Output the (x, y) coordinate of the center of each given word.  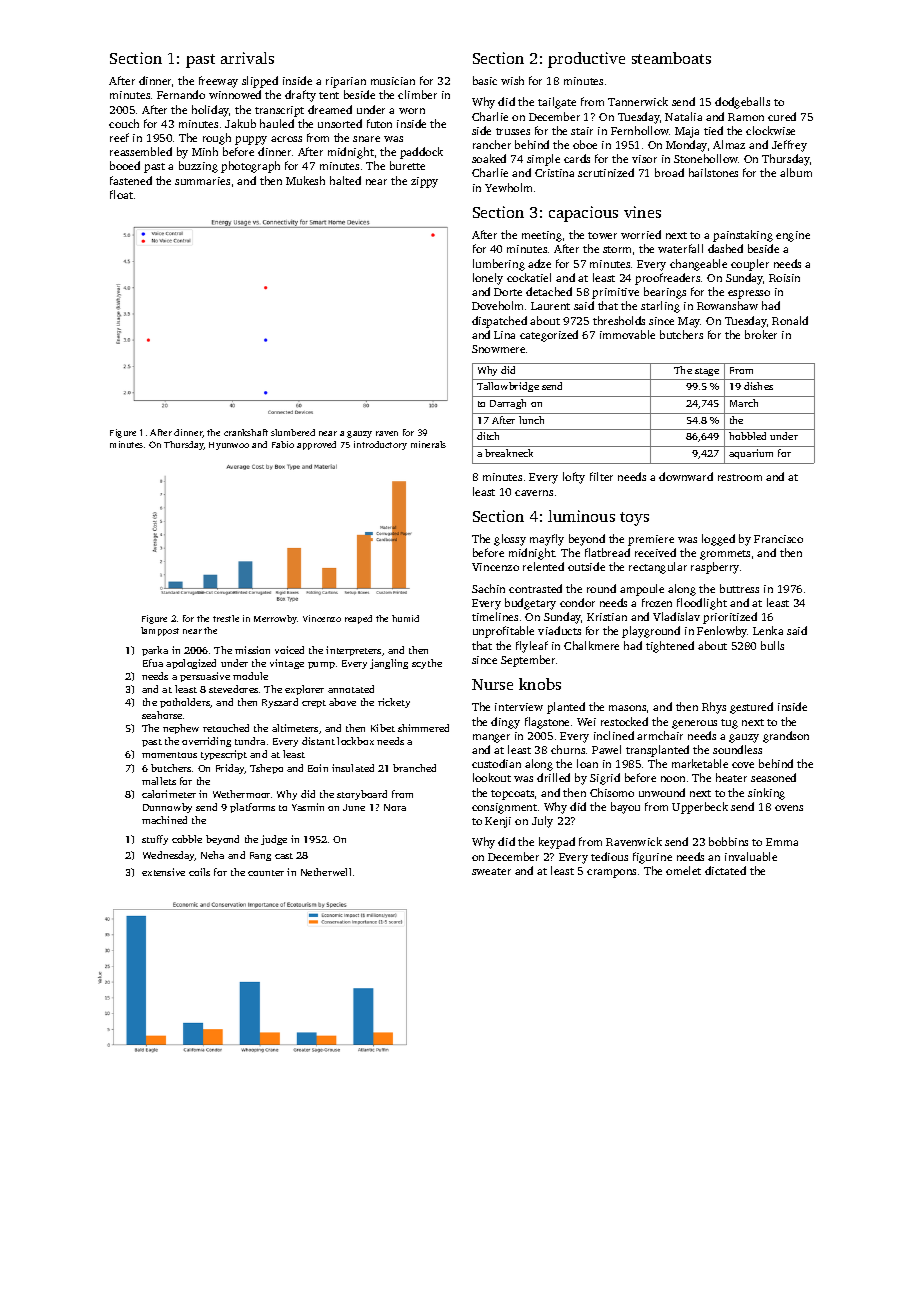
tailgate (557, 103)
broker (761, 334)
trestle (226, 618)
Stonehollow (706, 158)
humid (405, 618)
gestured (751, 708)
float (121, 194)
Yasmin (308, 807)
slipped (260, 82)
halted (345, 180)
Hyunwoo (229, 446)
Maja (687, 132)
